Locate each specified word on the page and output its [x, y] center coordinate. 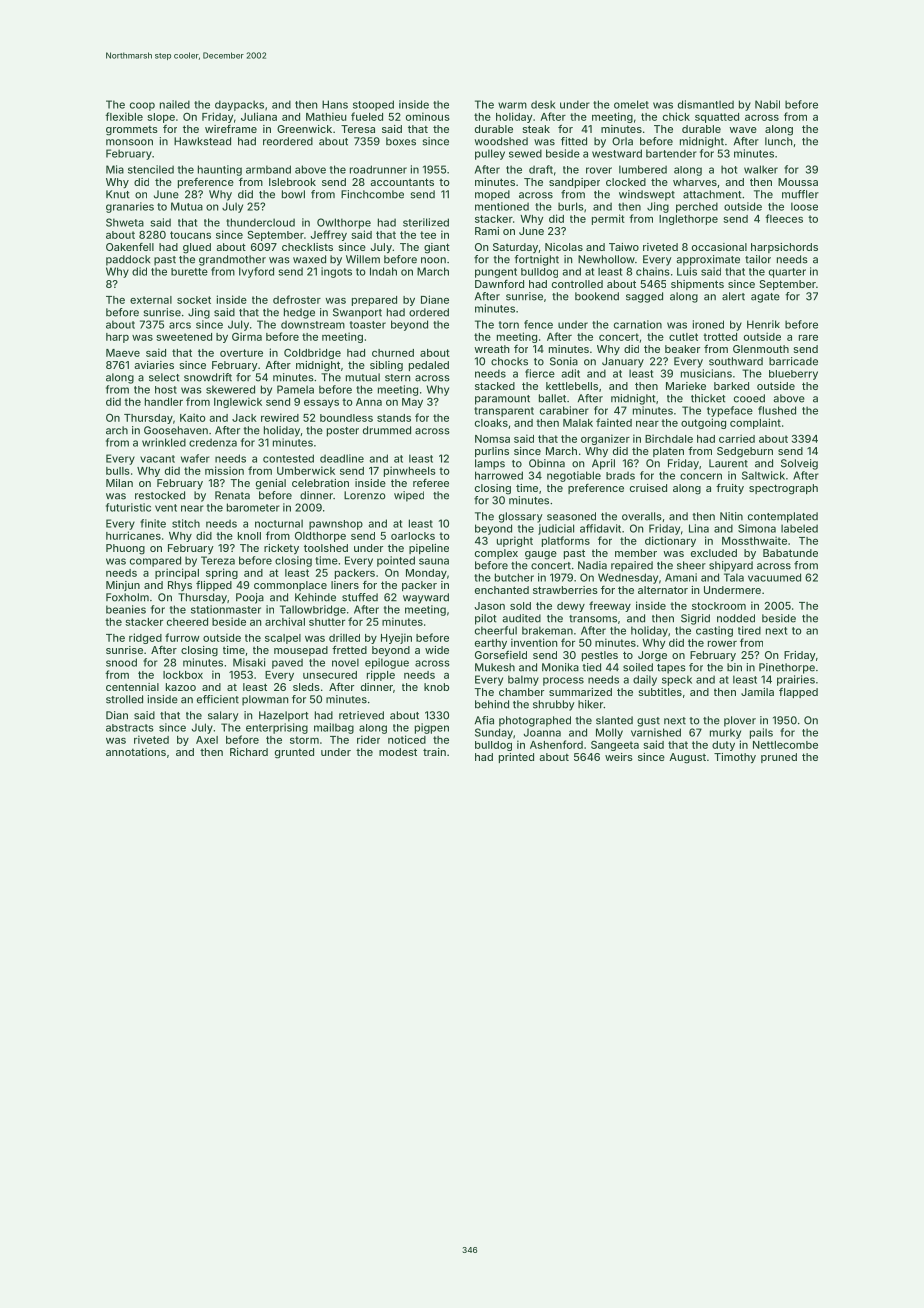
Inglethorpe [688, 220]
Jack [244, 418]
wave [743, 130]
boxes [401, 141]
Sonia [564, 361]
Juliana [259, 116]
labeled [799, 528]
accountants [402, 182]
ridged [145, 638]
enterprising [277, 728]
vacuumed [774, 577]
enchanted [502, 590]
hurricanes [133, 535]
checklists [307, 247]
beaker [682, 349]
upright [515, 541]
